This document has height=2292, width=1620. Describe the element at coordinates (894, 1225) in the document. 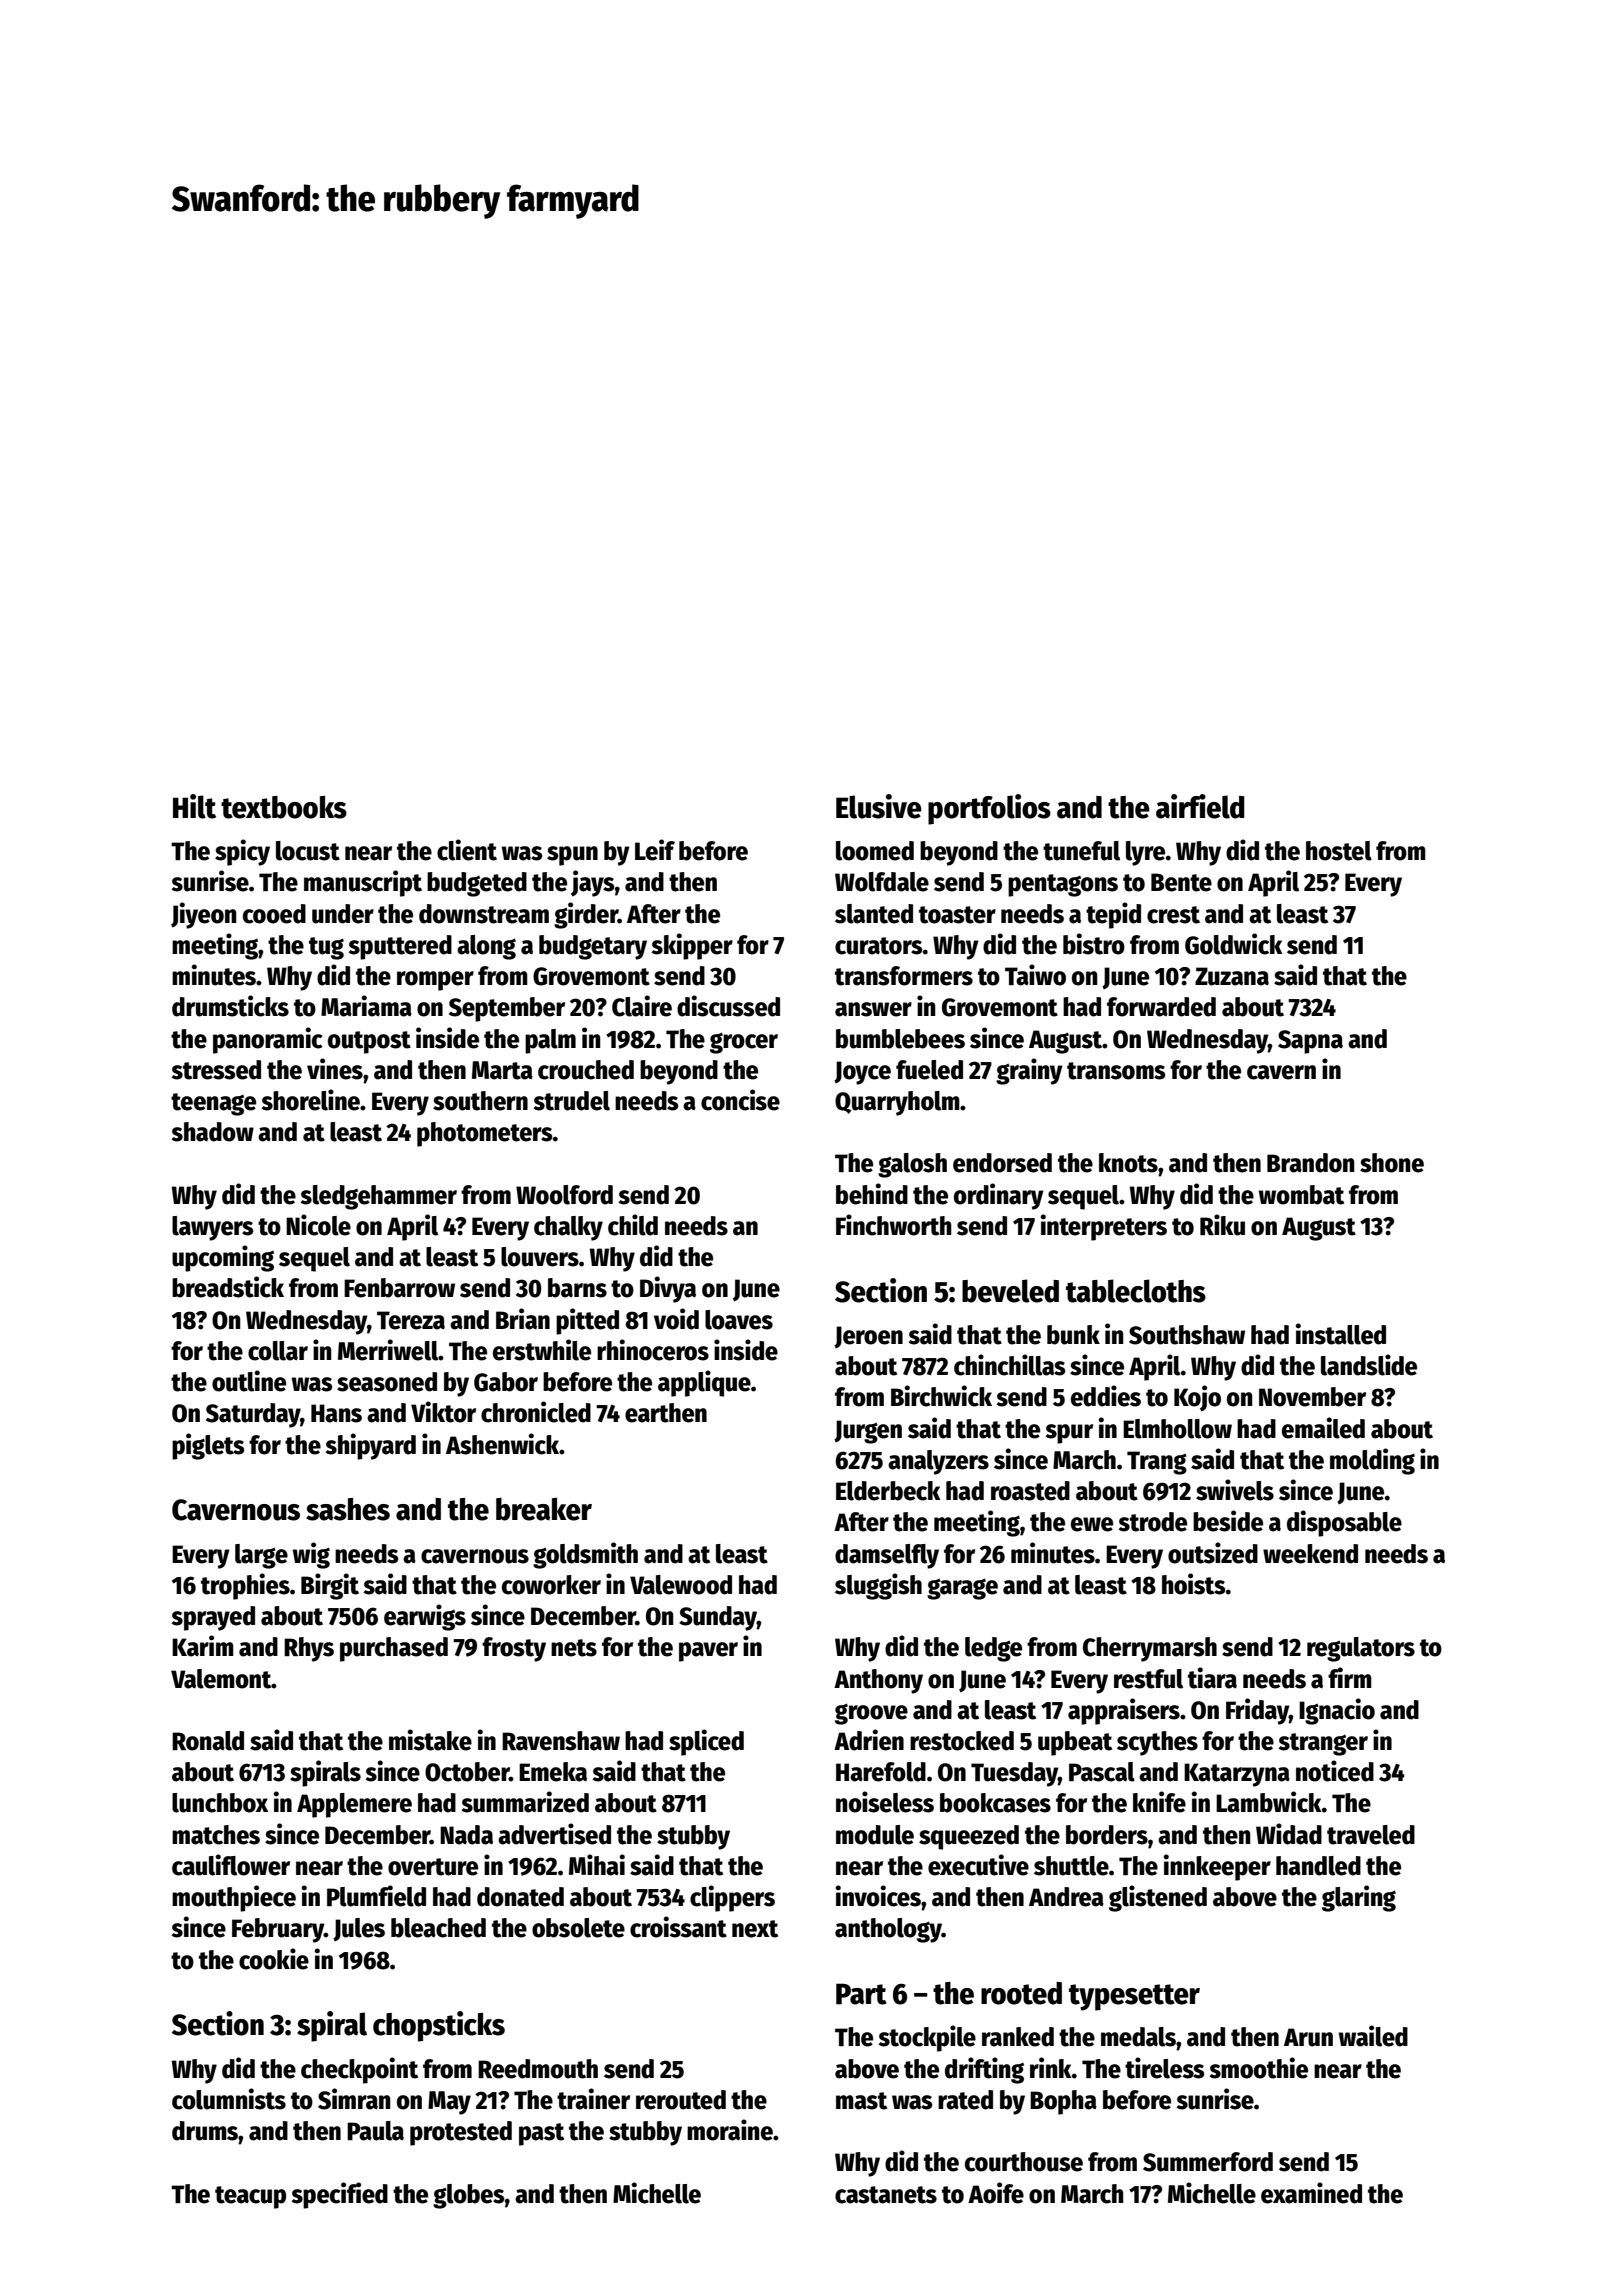

I see `Finchworth` at that location.
